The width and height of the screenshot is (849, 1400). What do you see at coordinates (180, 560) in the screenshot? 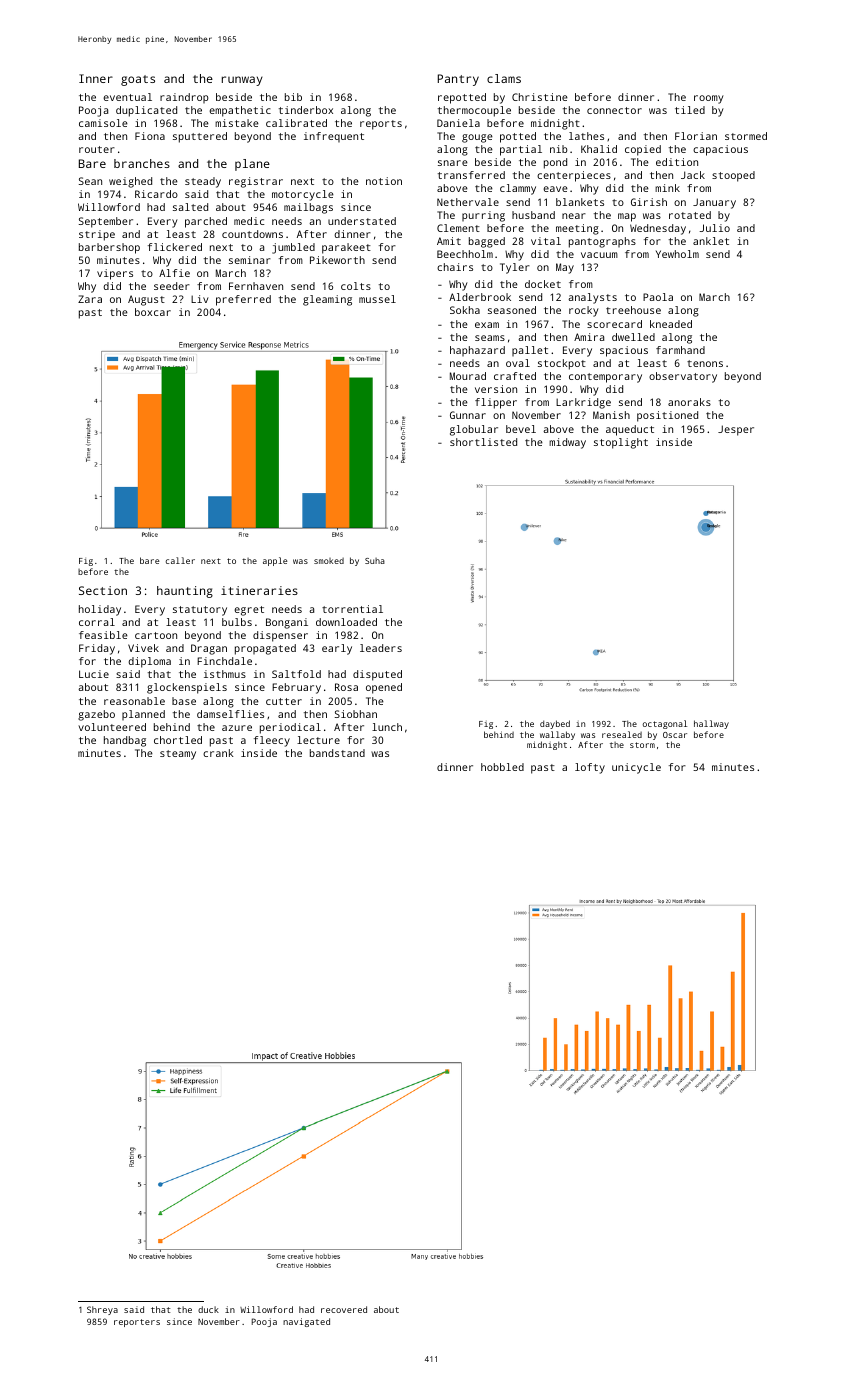
I see `caller` at bounding box center [180, 560].
